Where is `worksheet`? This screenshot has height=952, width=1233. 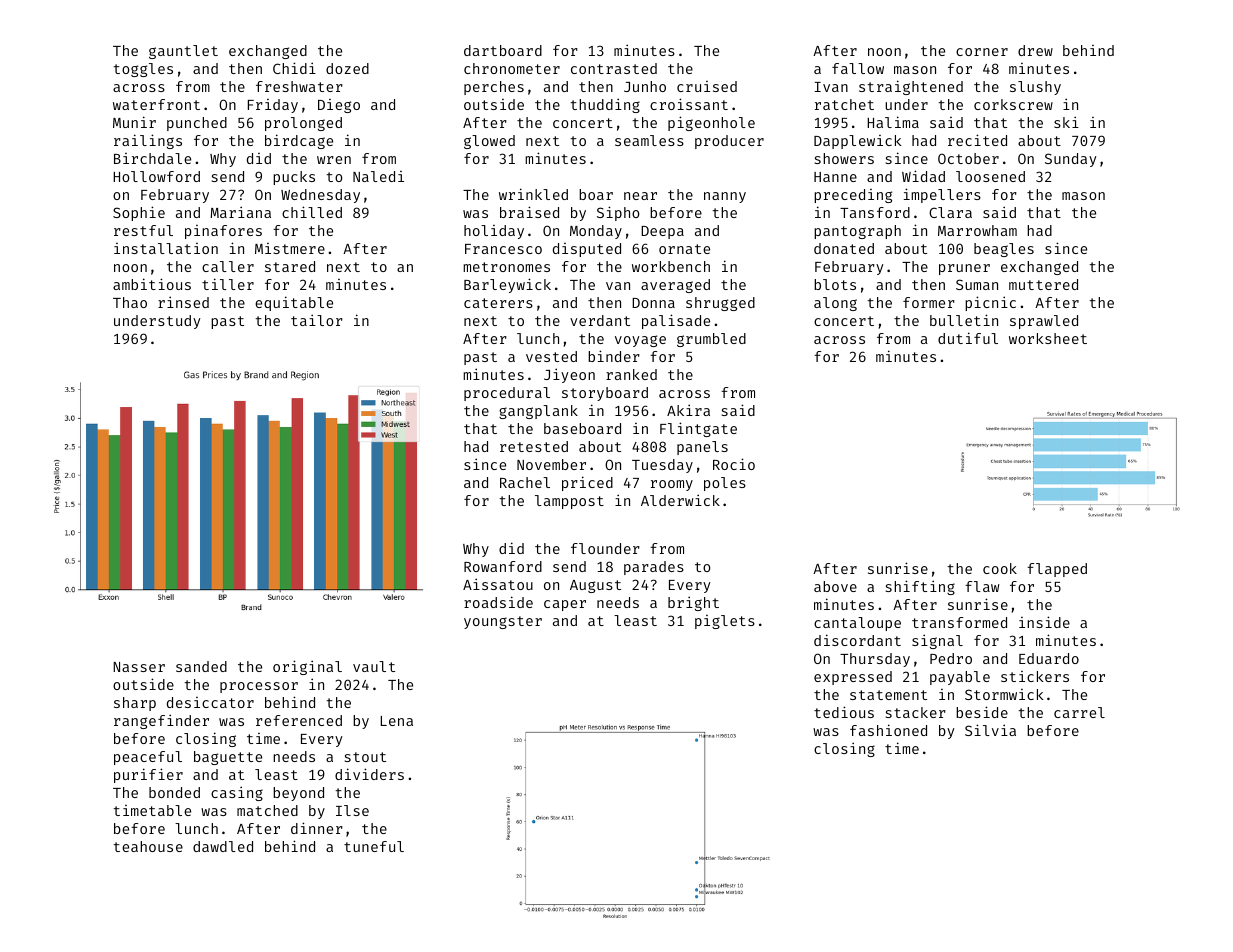 worksheet is located at coordinates (1048, 338).
